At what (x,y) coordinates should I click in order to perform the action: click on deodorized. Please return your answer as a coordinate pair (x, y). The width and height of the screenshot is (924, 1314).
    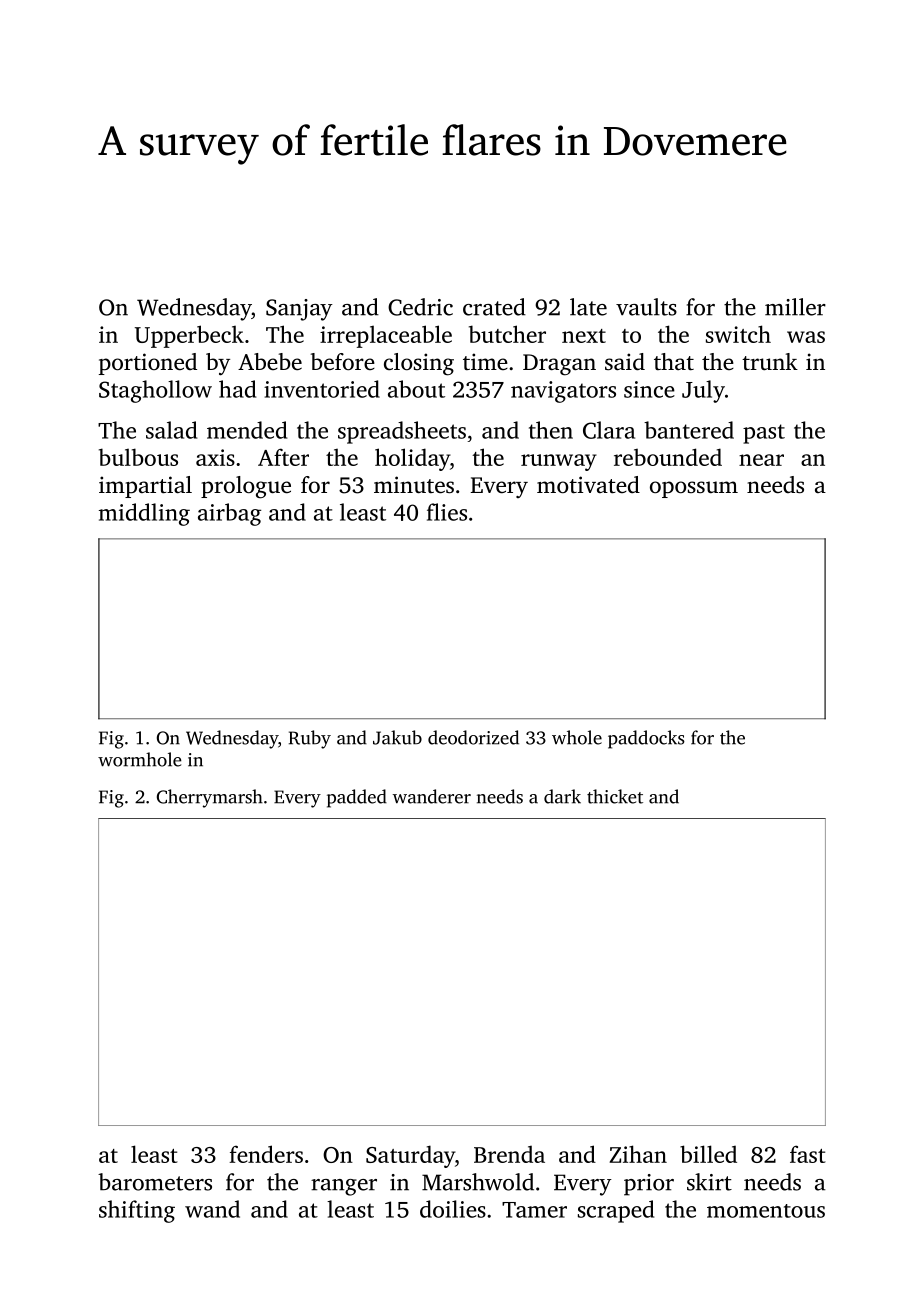
    Looking at the image, I should click on (473, 737).
